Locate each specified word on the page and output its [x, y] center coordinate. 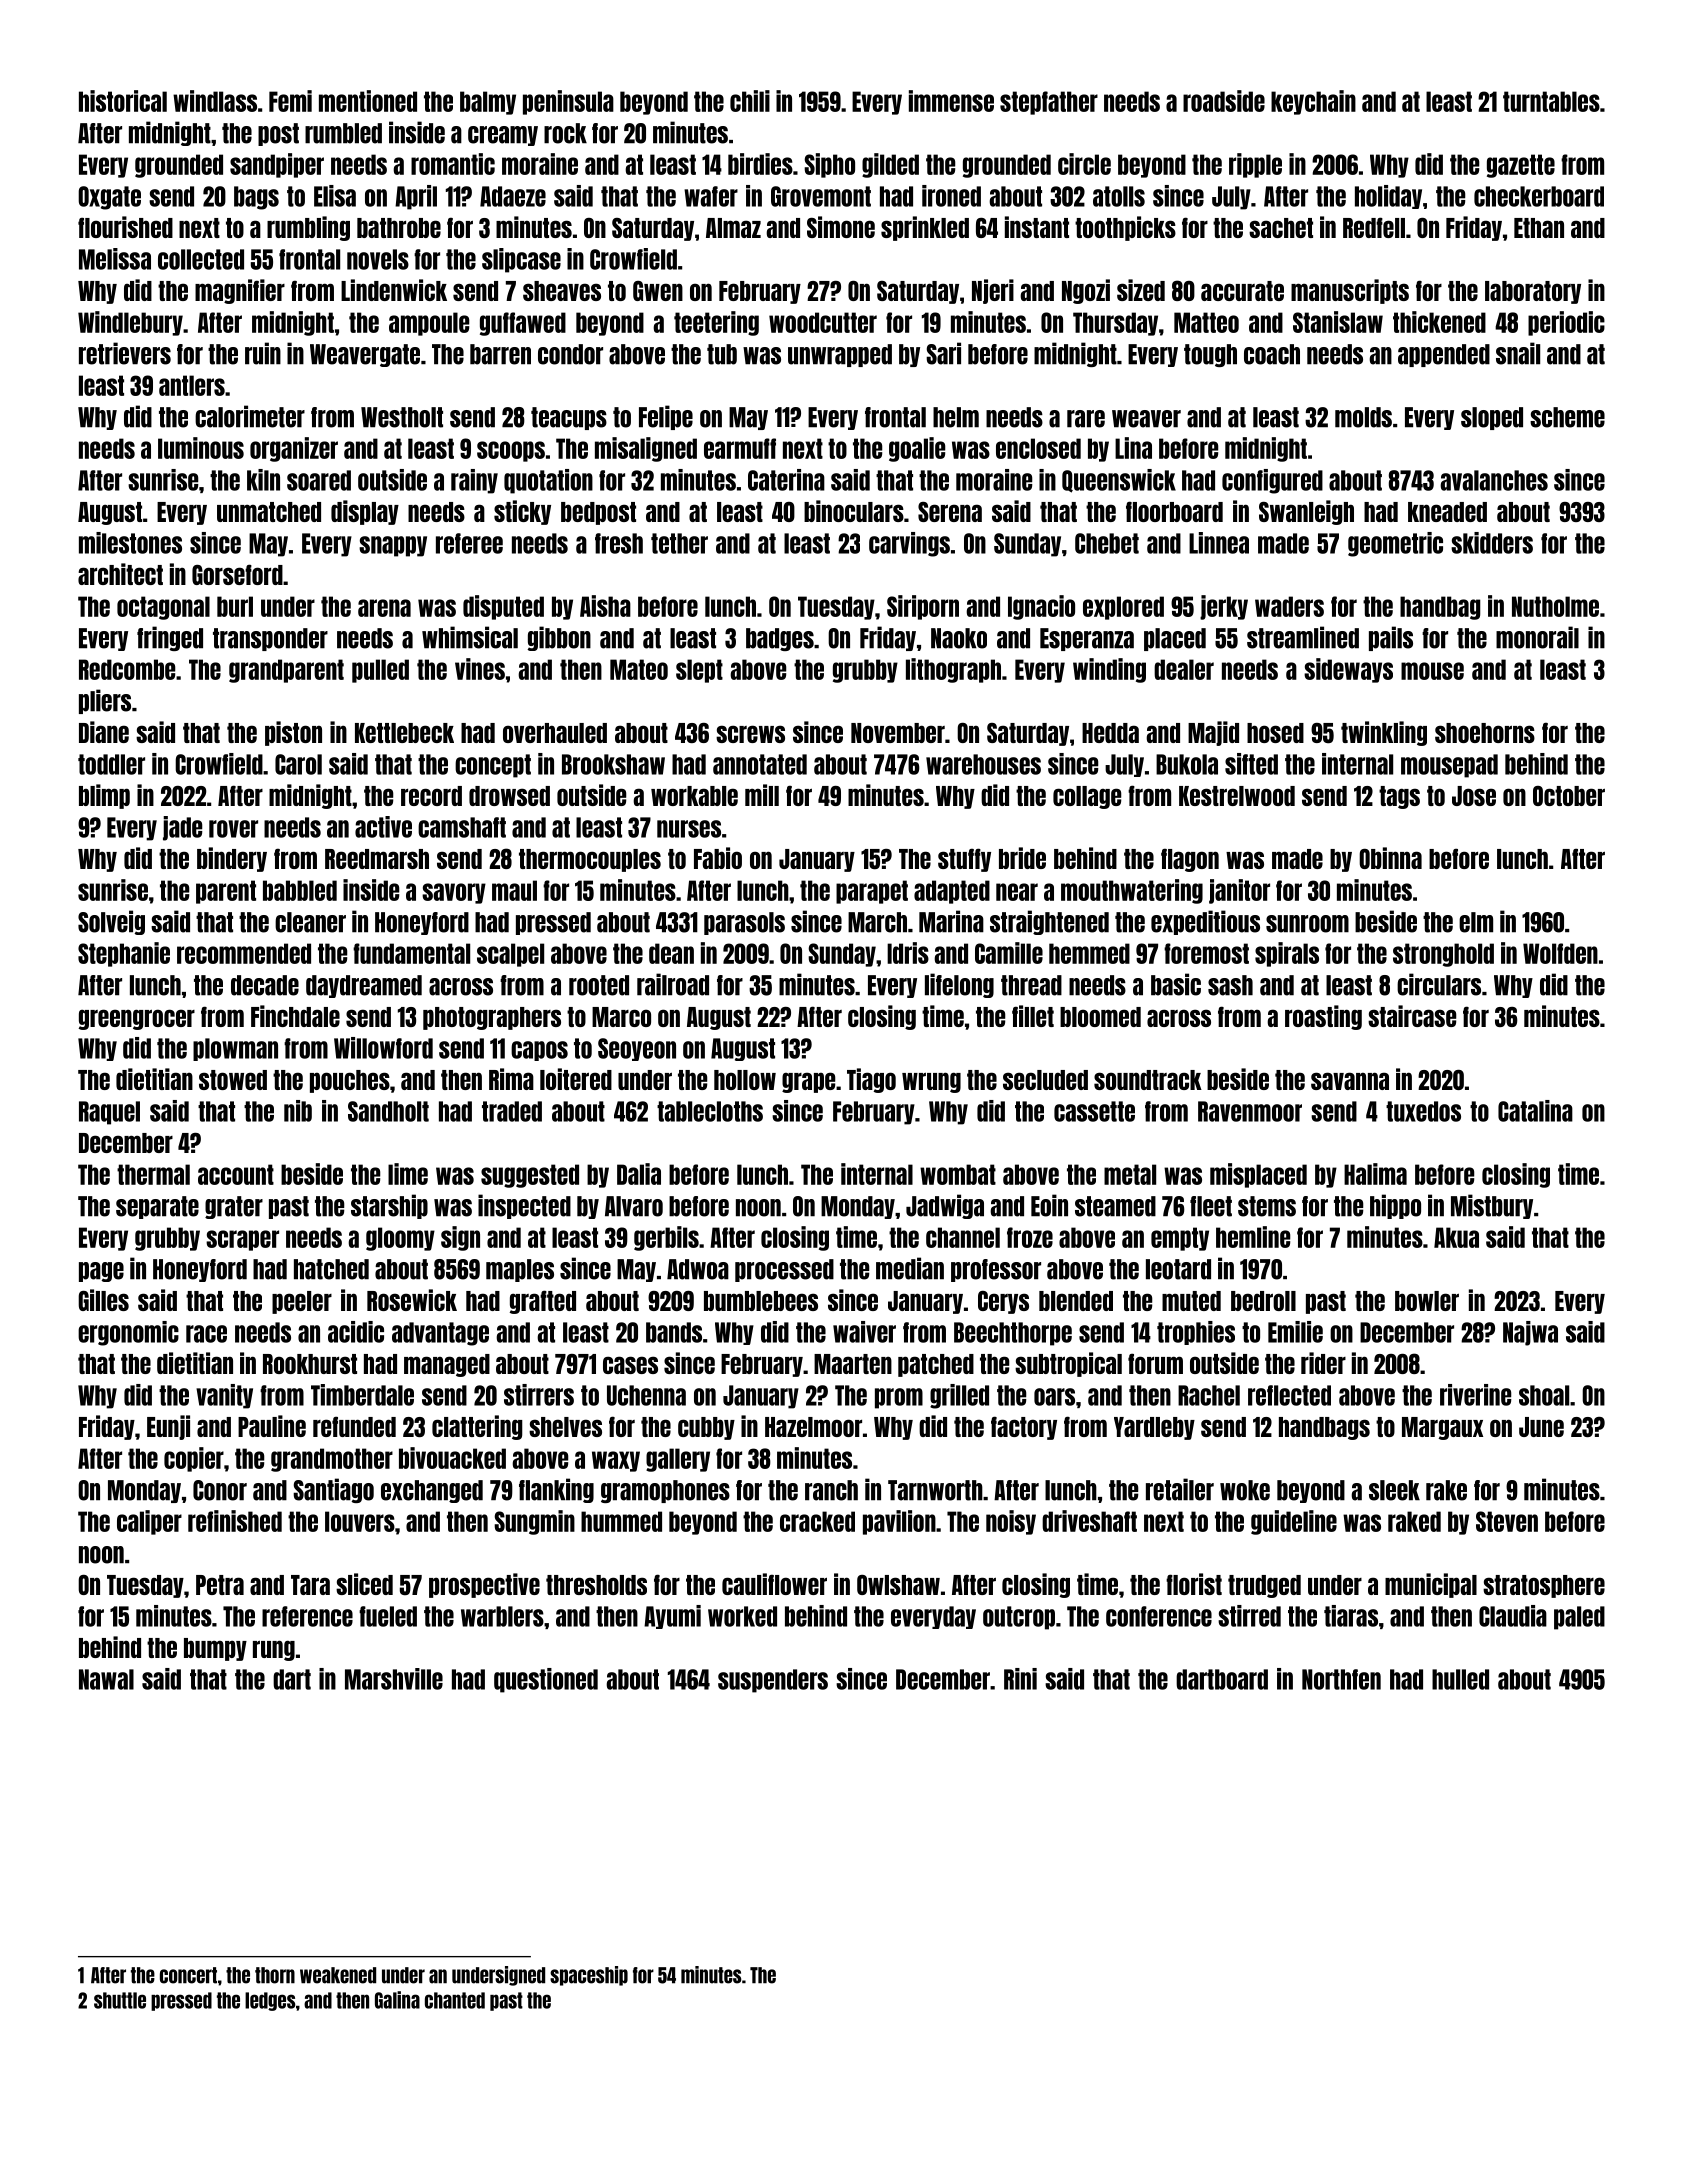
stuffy [964, 860]
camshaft [462, 827]
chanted [455, 2000]
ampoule [429, 324]
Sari [943, 353]
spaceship [589, 1976]
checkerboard [1539, 196]
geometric [1395, 544]
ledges [270, 2001]
